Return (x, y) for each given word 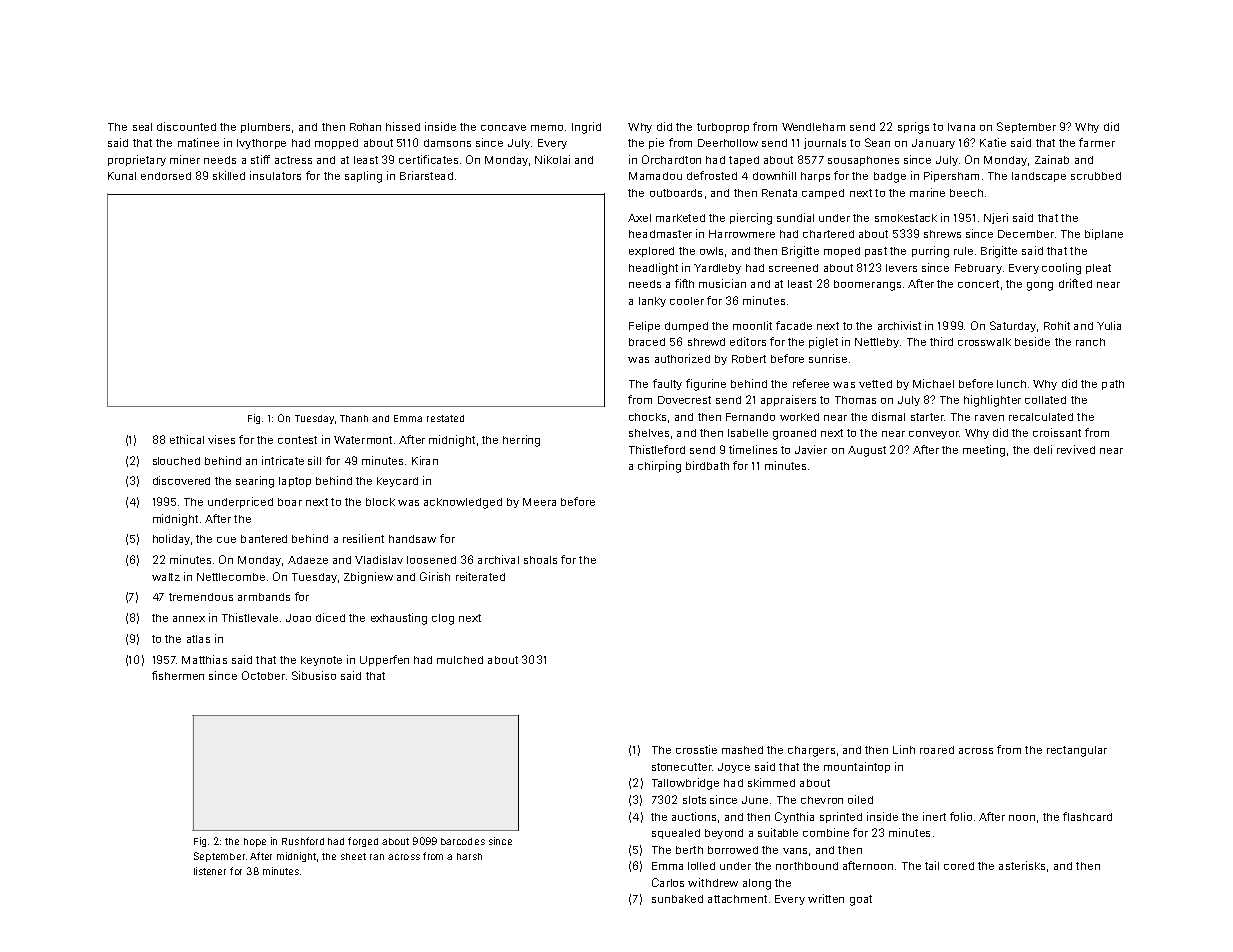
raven (989, 418)
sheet (353, 856)
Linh (904, 749)
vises (221, 439)
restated (445, 418)
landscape (1039, 177)
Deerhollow (728, 143)
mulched (460, 660)
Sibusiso (314, 675)
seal (142, 127)
